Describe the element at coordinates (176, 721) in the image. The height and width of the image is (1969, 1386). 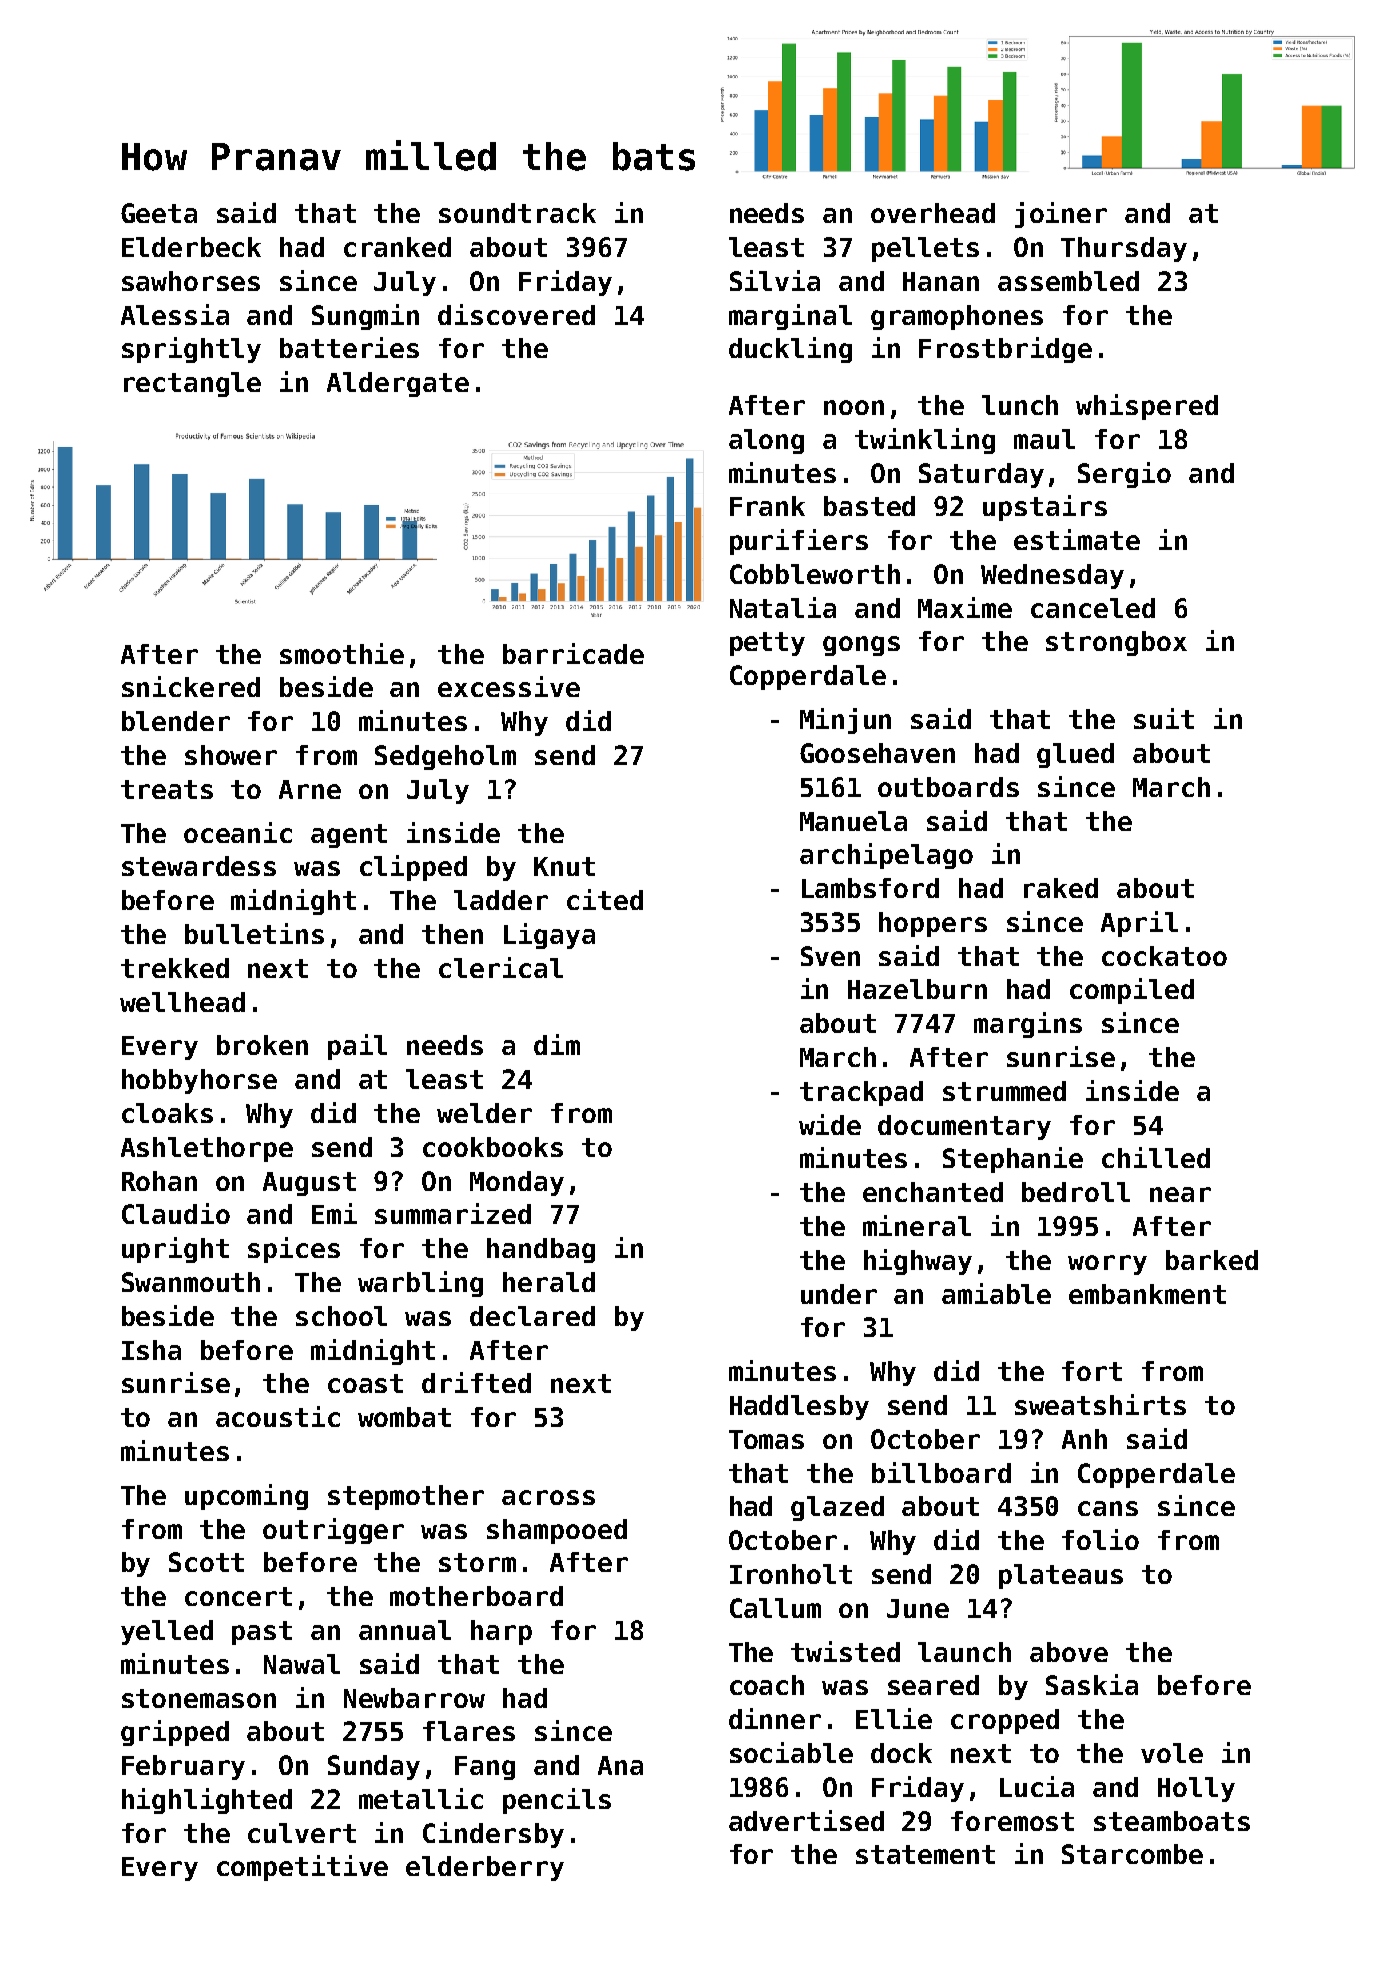
I see `blender` at that location.
